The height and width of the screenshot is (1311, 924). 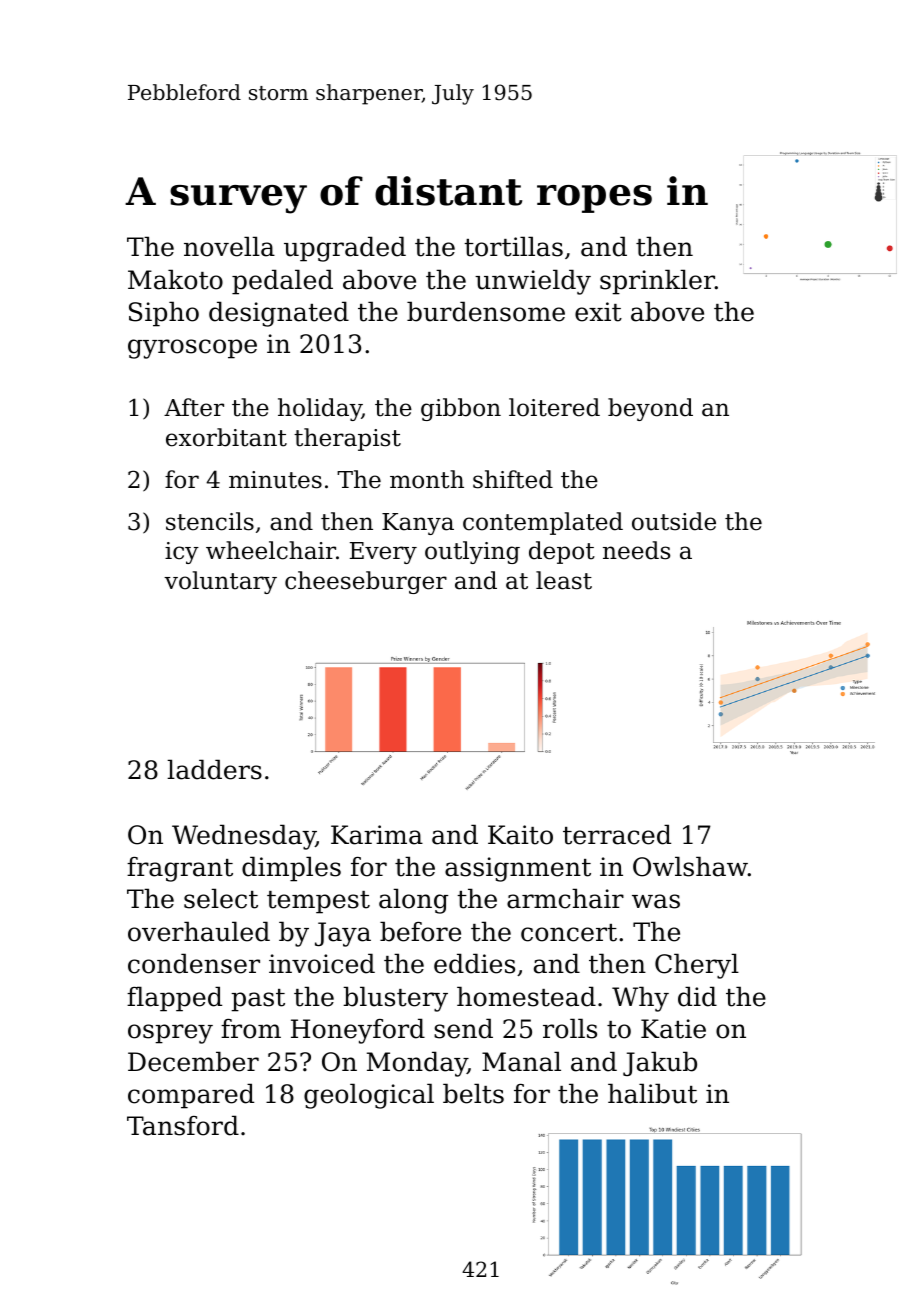 What do you see at coordinates (690, 866) in the screenshot?
I see `Owlshaw` at bounding box center [690, 866].
